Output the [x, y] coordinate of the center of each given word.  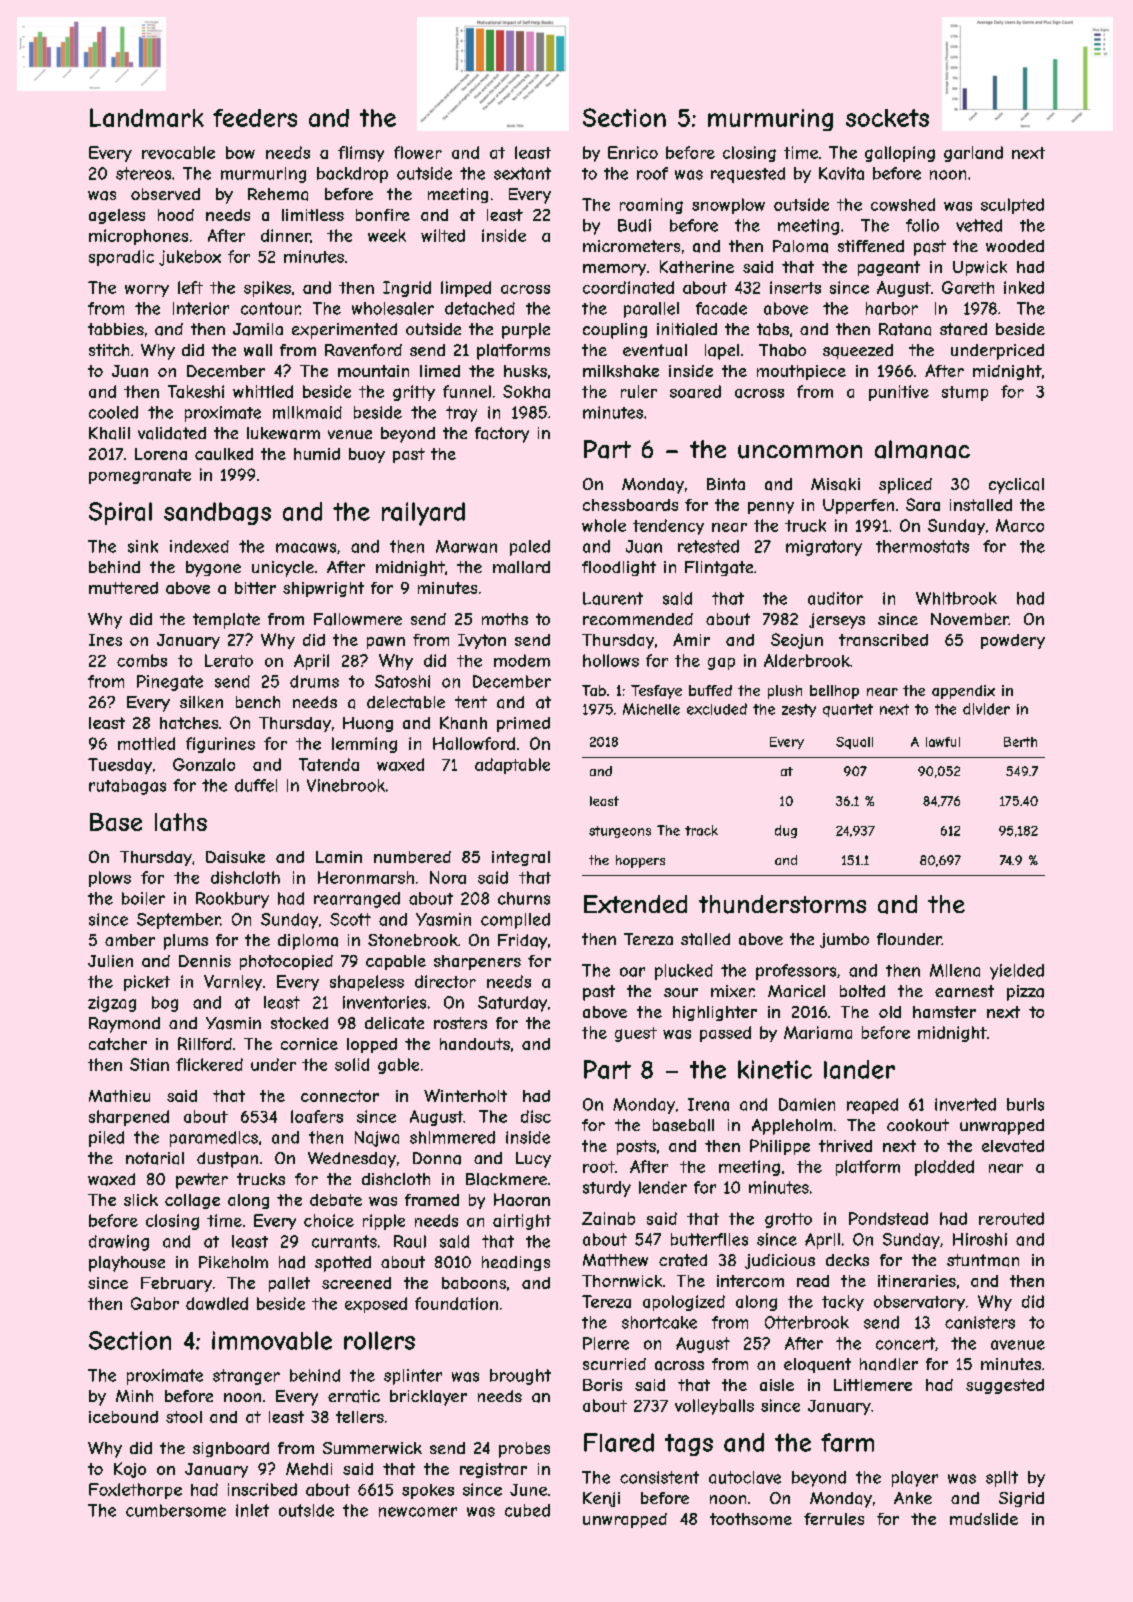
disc [536, 1116]
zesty [799, 710]
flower [418, 152]
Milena [955, 970]
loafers [317, 1116]
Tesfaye [656, 692]
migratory [824, 548]
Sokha [526, 391]
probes [524, 1450]
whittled [263, 391]
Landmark [147, 117]
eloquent [817, 1365]
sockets [887, 118]
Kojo [130, 1470]
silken [201, 702]
